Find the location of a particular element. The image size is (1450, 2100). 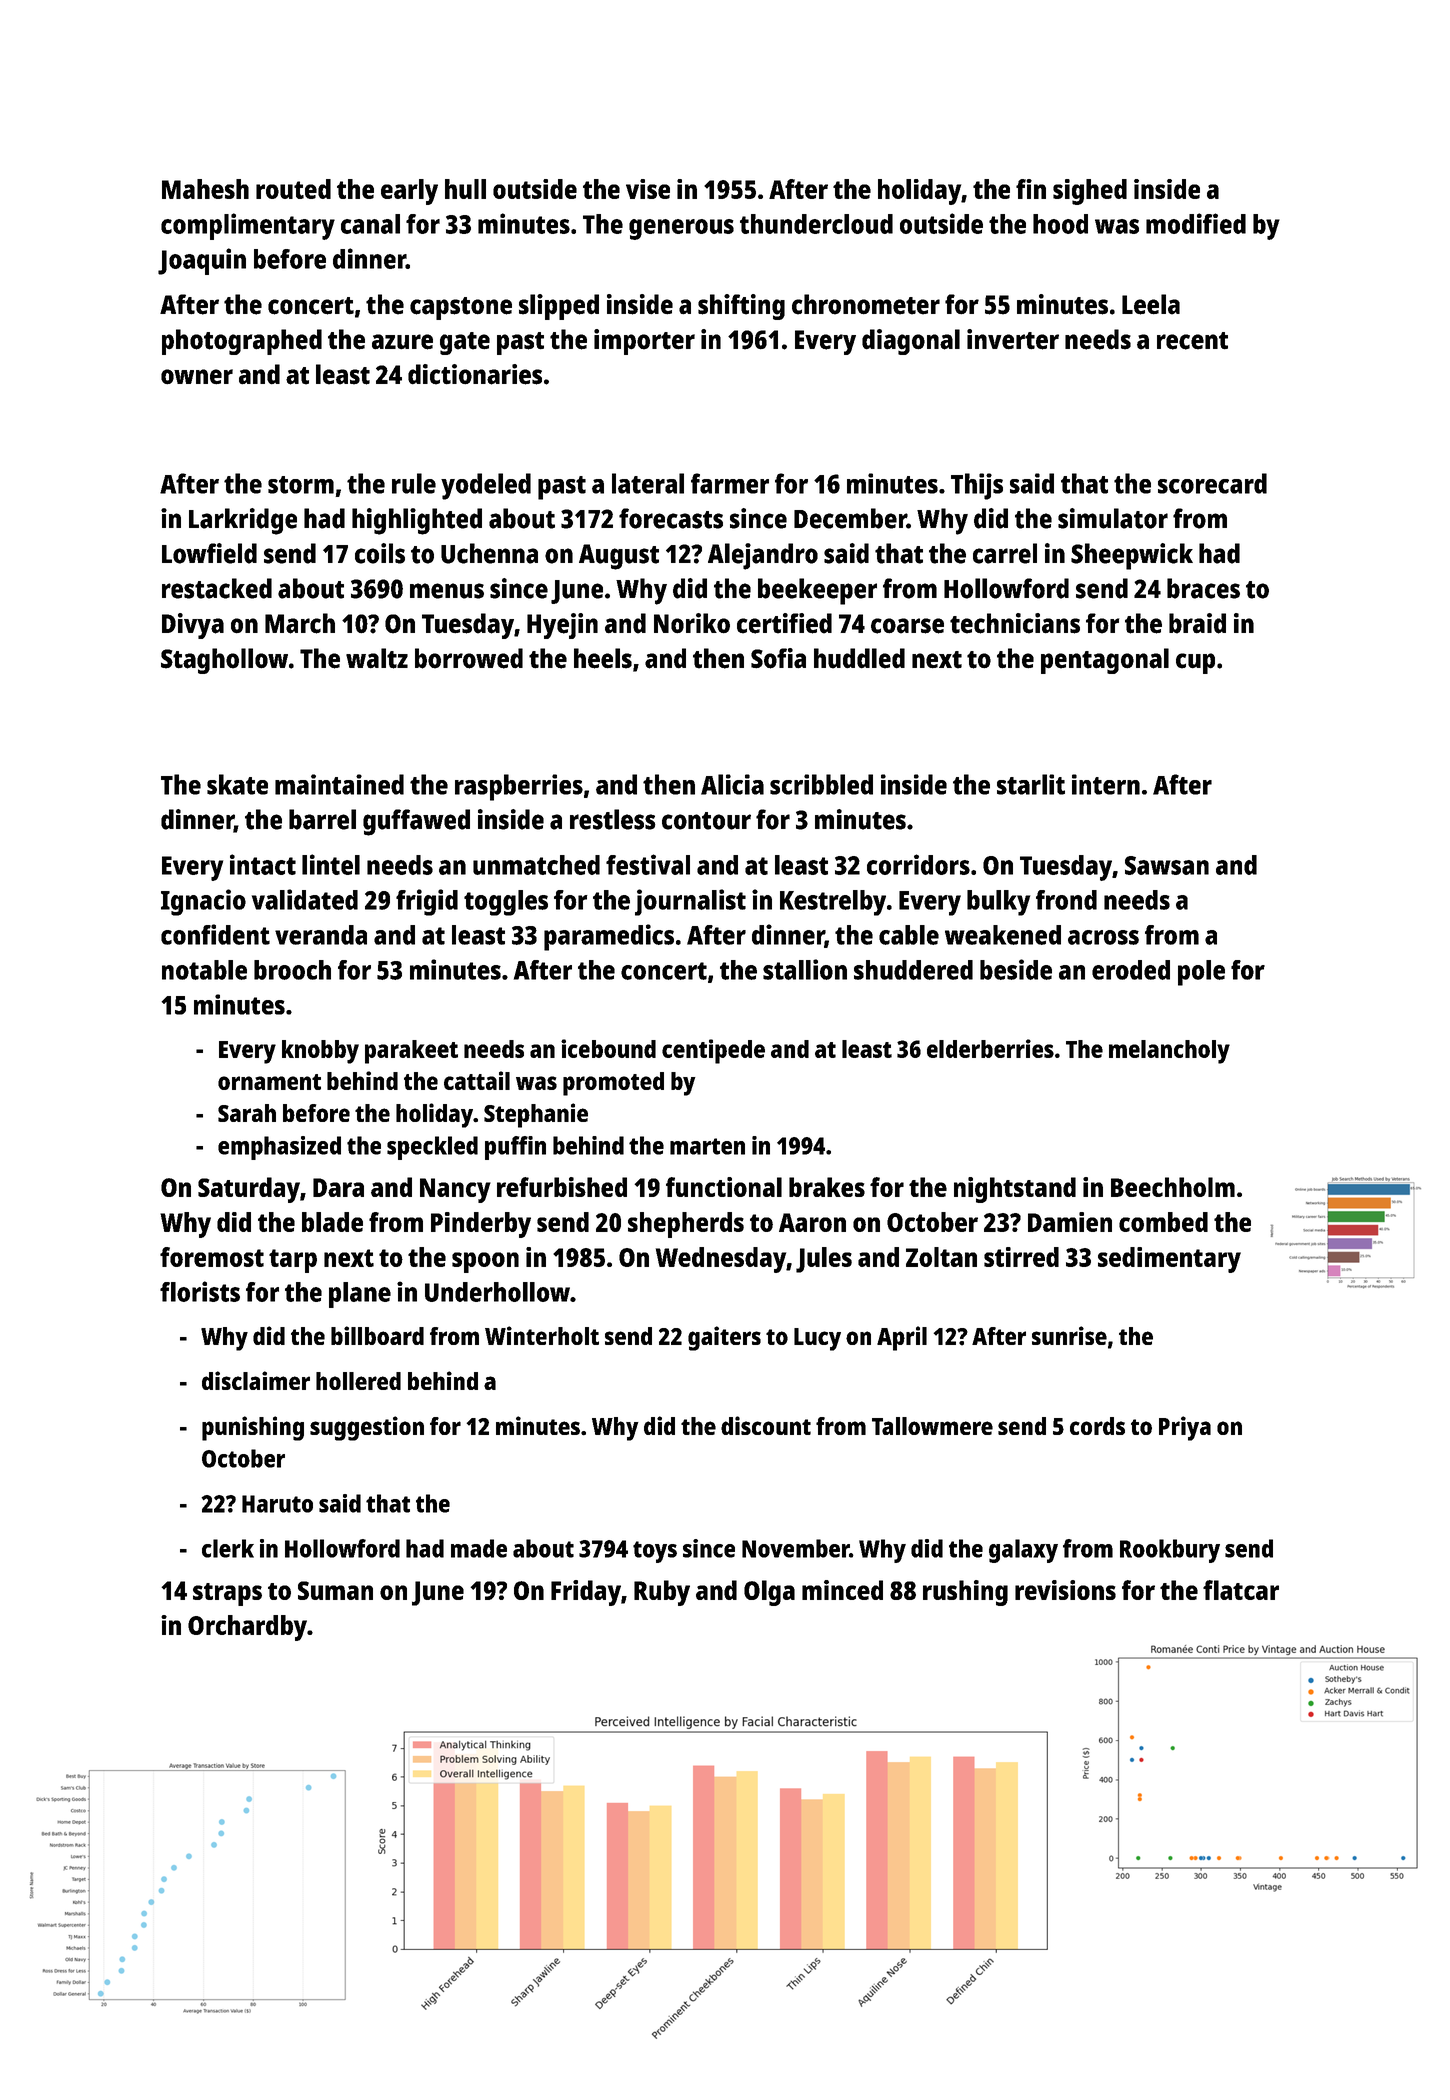

braces is located at coordinates (1203, 588).
